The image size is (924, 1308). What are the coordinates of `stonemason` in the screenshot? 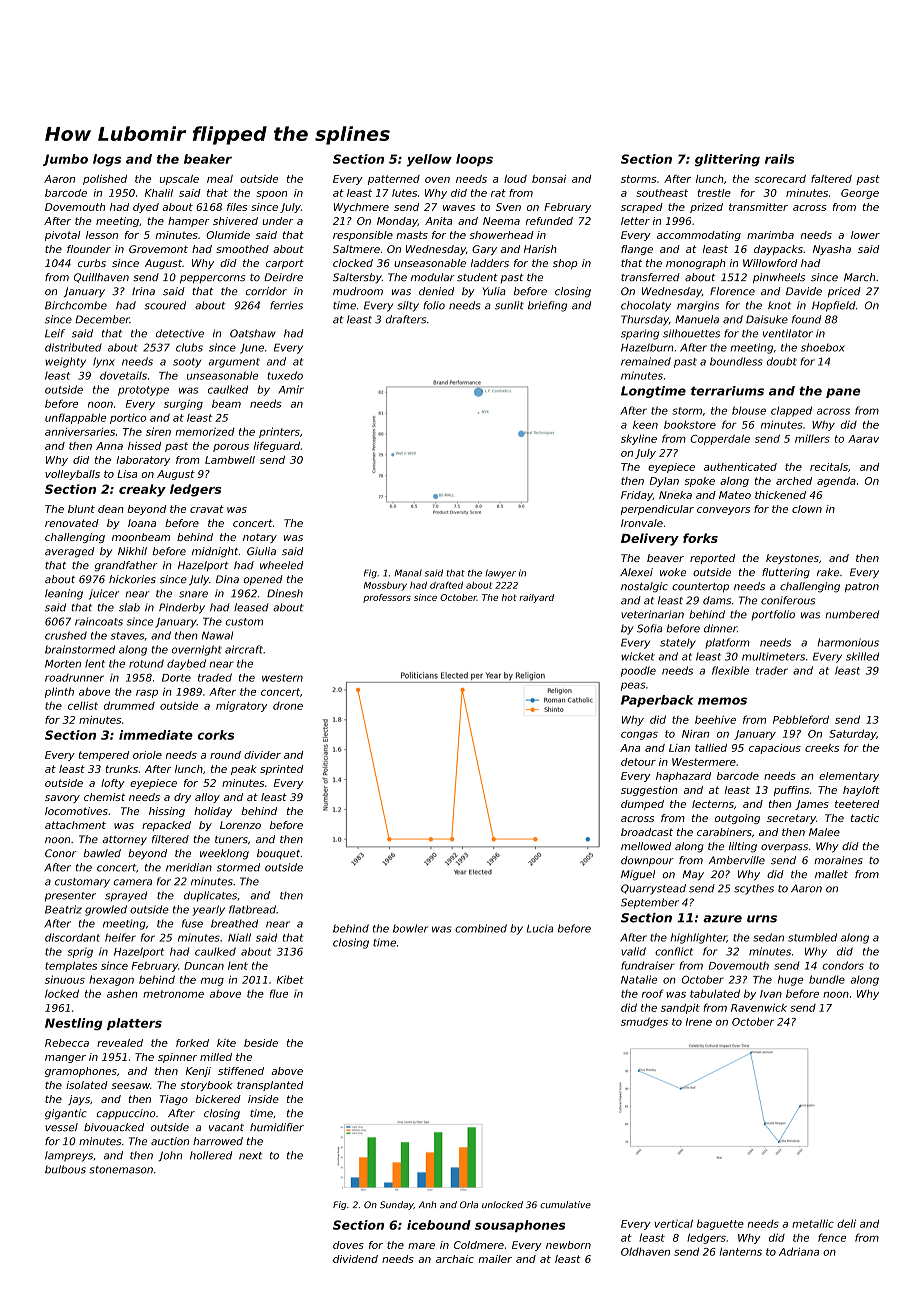 It's located at (121, 1170).
